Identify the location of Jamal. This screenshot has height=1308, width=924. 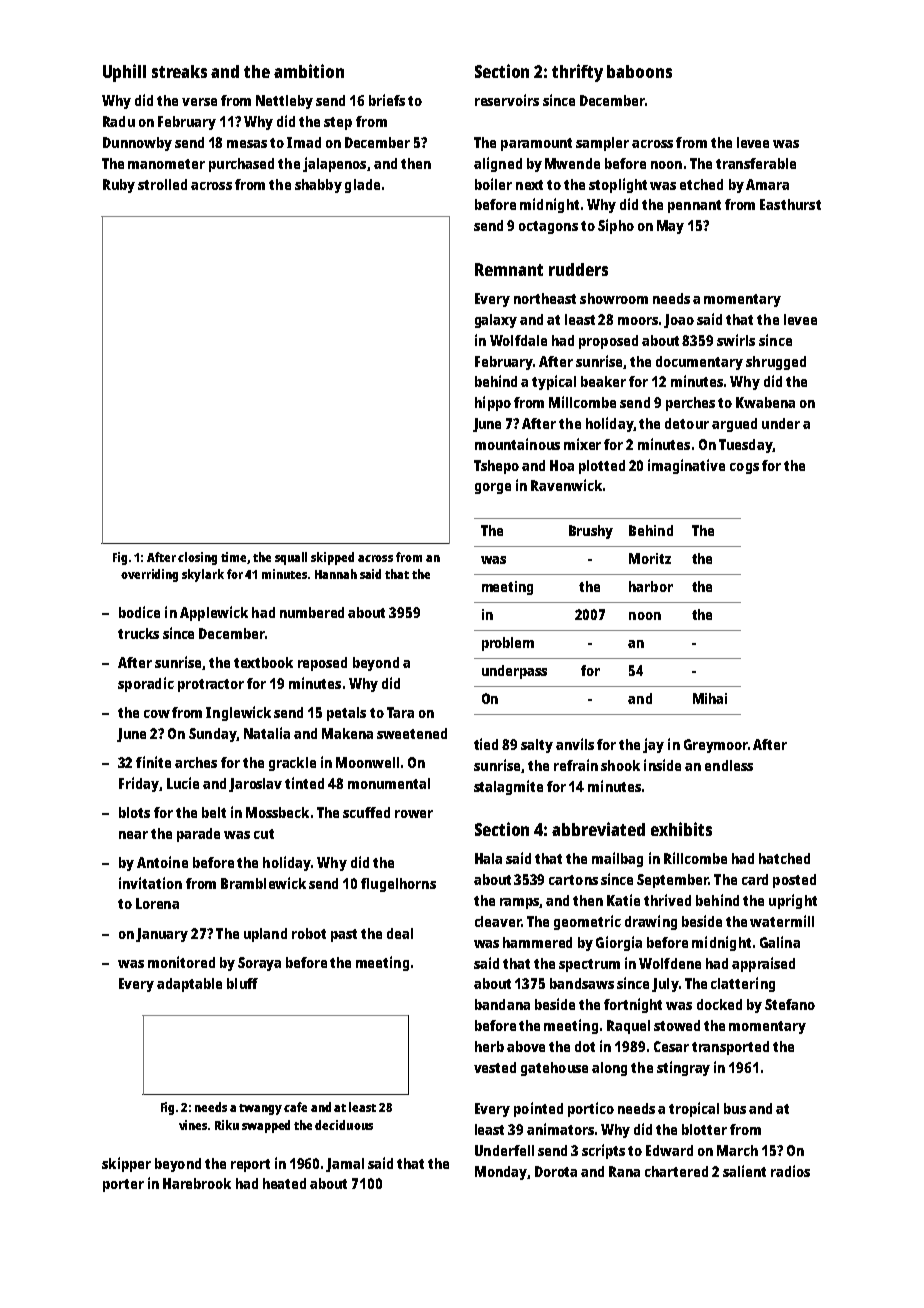
(345, 1165).
